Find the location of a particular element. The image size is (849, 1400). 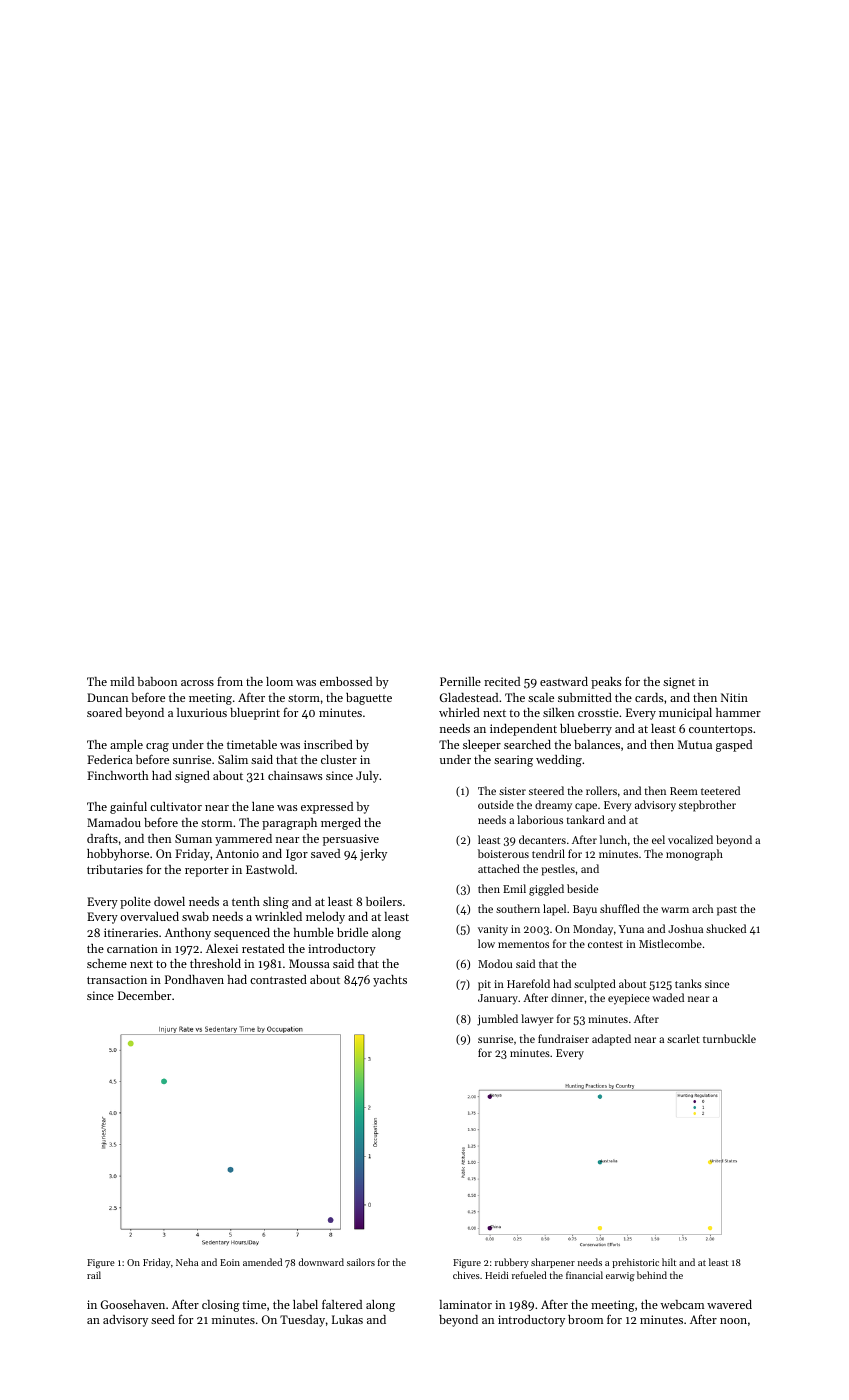

jumbled is located at coordinates (497, 1020).
